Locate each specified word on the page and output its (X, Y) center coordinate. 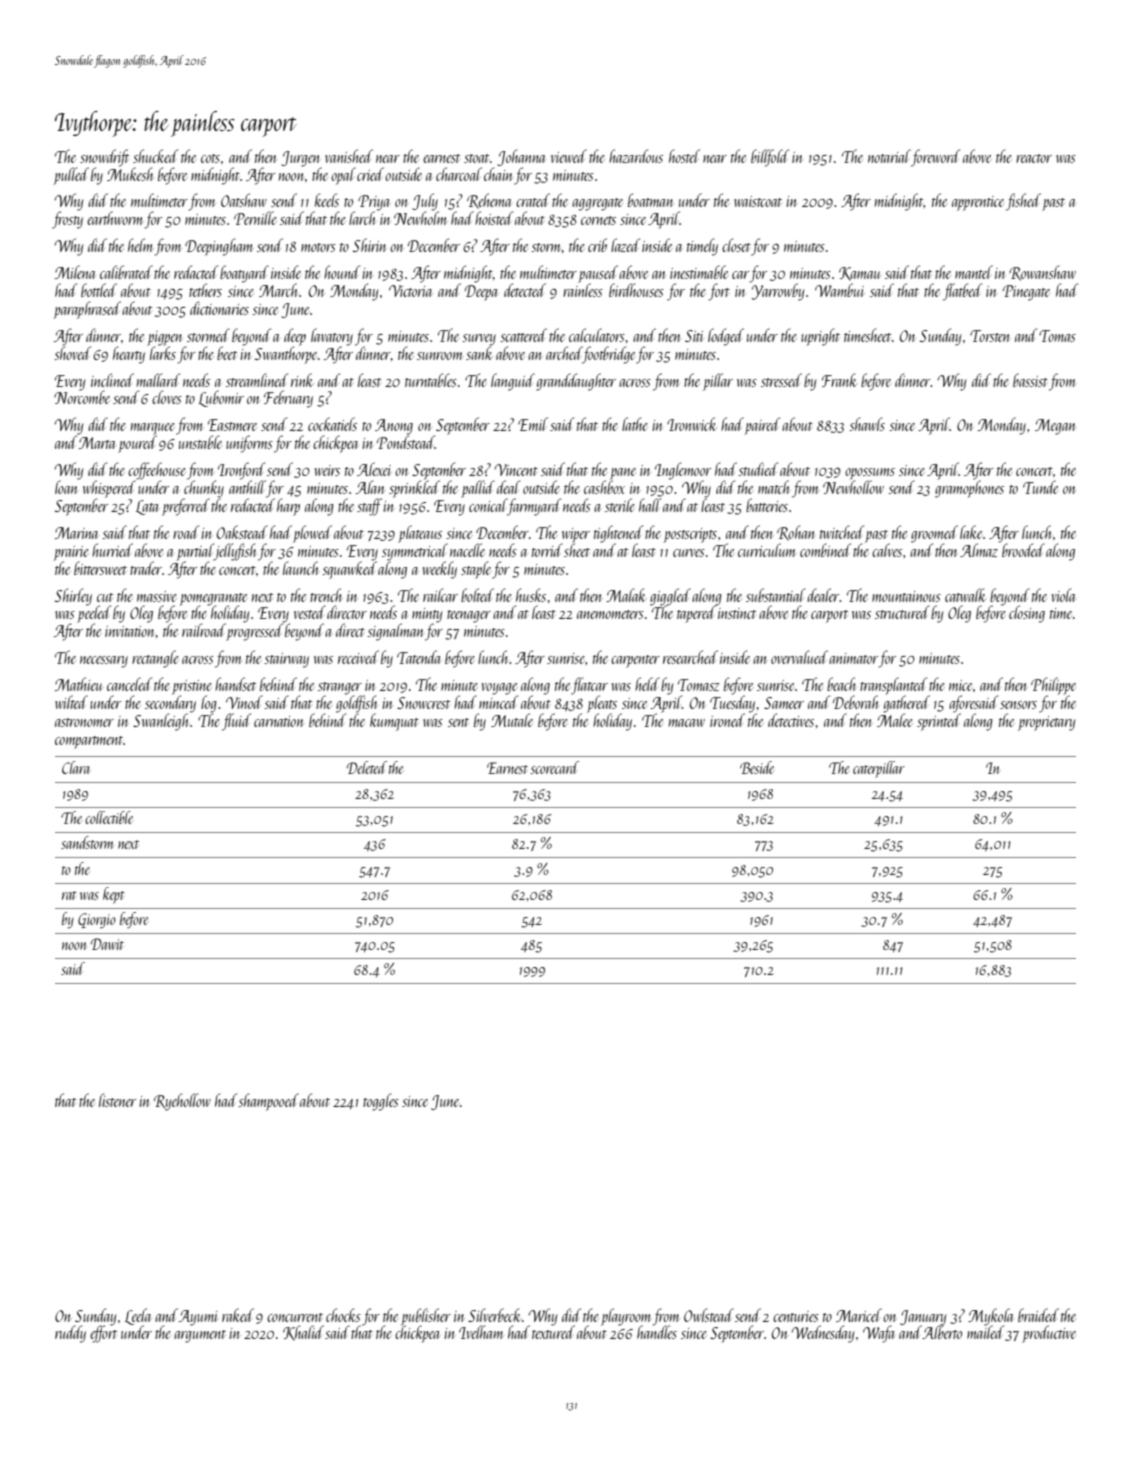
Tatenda (419, 657)
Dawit (107, 944)
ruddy (70, 1334)
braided (1038, 1315)
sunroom (440, 356)
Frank (839, 380)
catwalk (965, 595)
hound (342, 272)
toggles (381, 1102)
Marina (76, 533)
